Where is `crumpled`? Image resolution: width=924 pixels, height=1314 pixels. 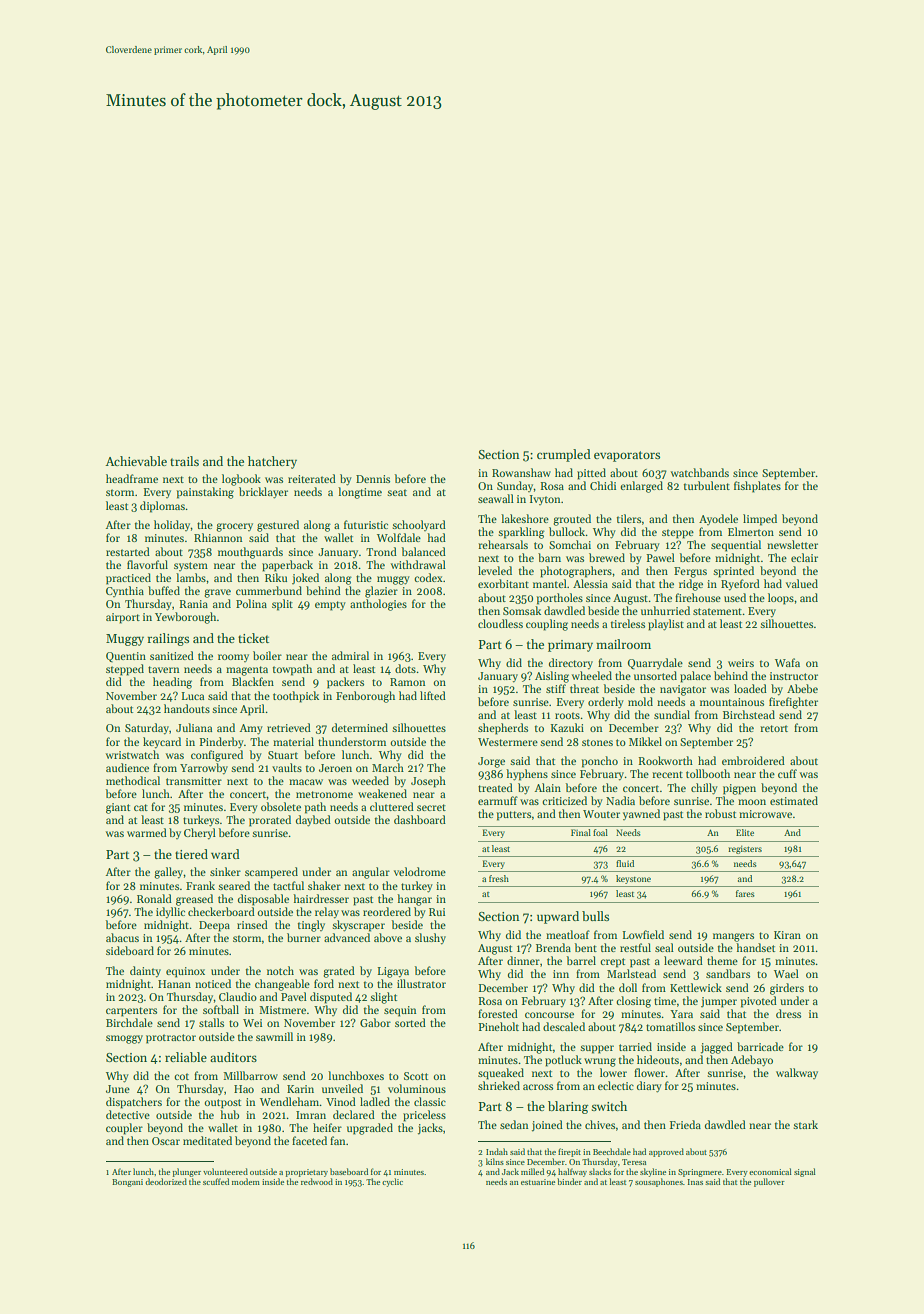 crumpled is located at coordinates (564, 455).
